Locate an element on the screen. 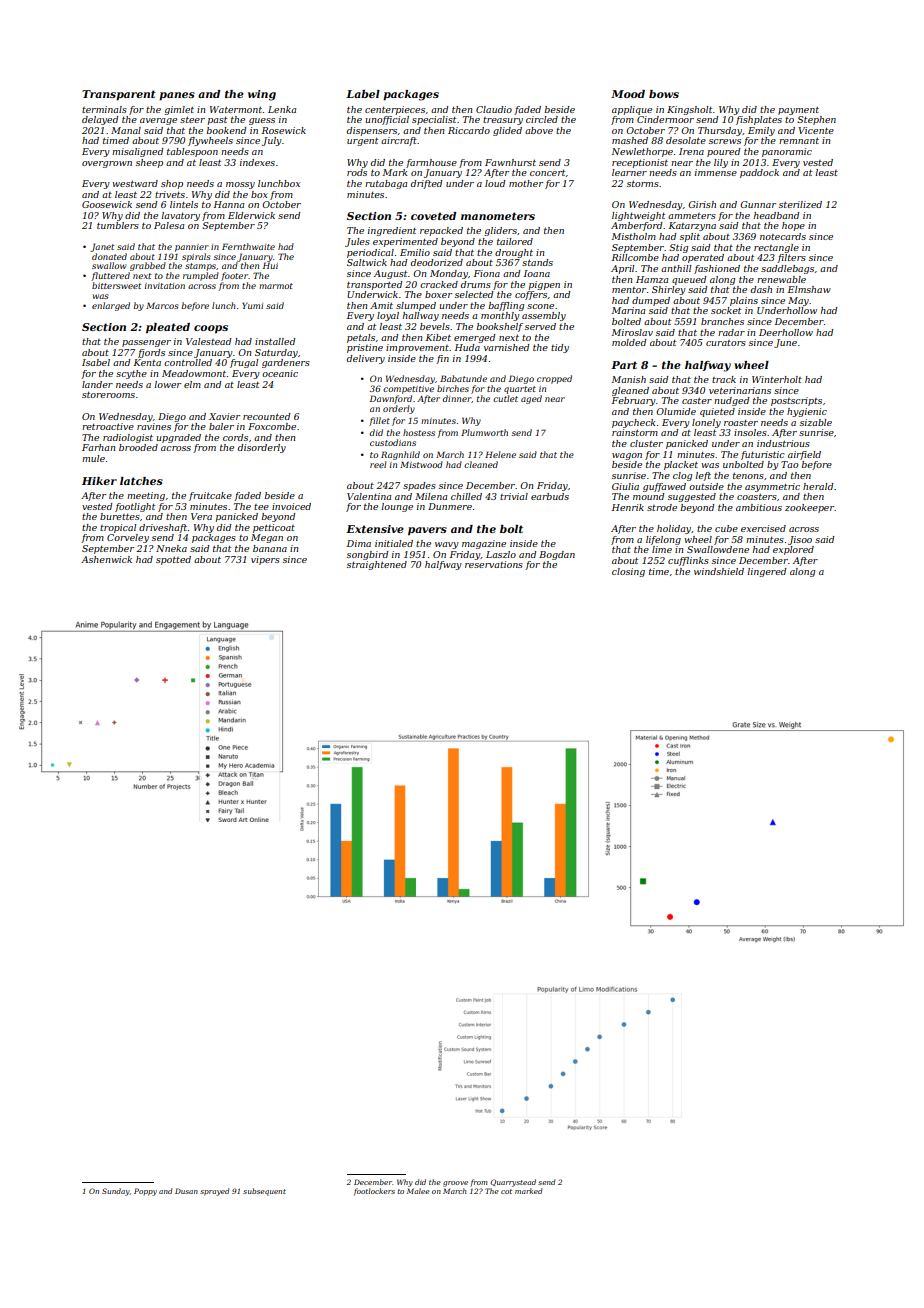 The height and width of the screenshot is (1308, 924). roaster is located at coordinates (741, 423).
